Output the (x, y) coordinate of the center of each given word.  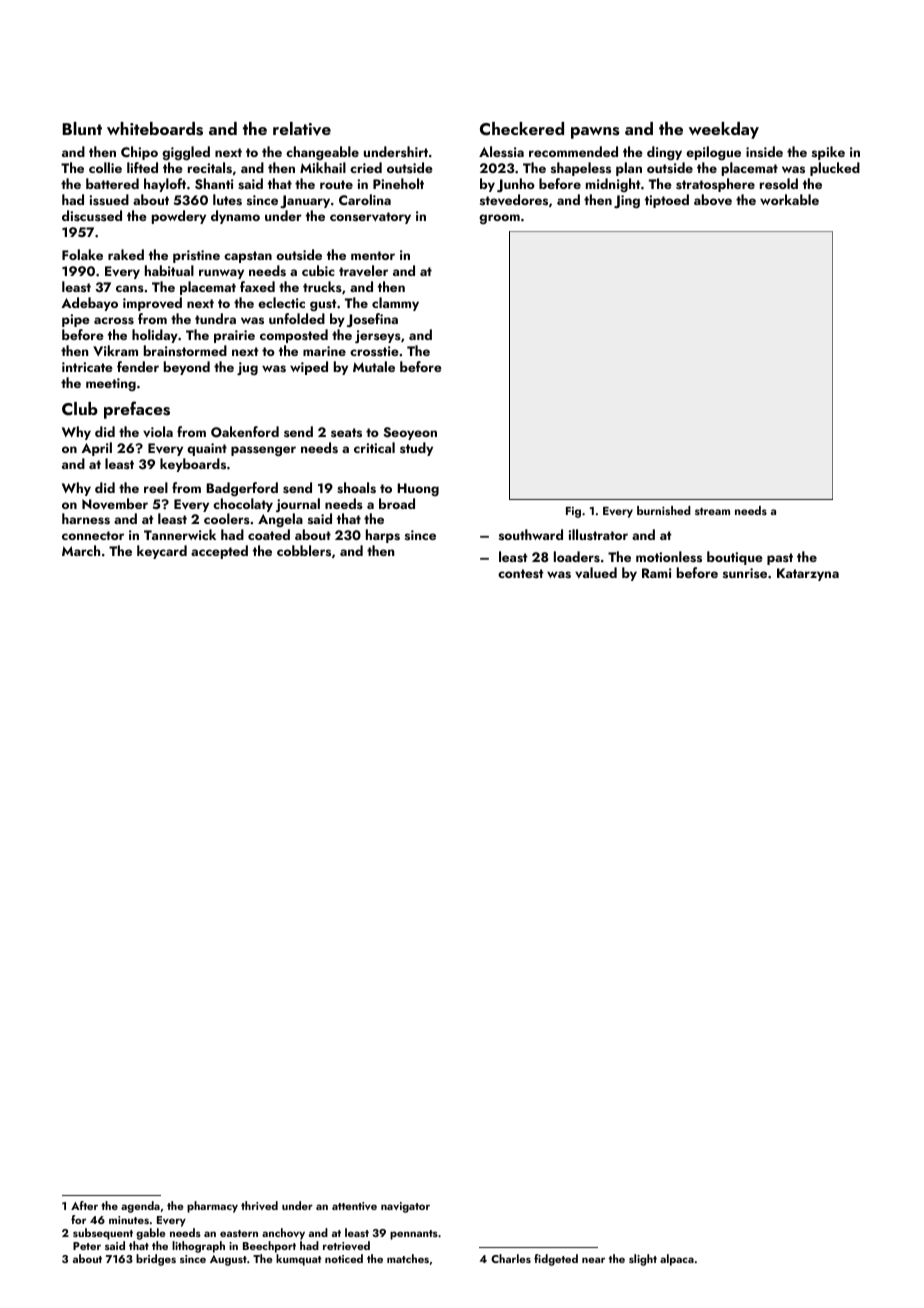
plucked (835, 169)
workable (789, 199)
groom (499, 219)
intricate (87, 367)
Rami (657, 573)
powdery (179, 217)
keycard (162, 552)
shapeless (581, 169)
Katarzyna (808, 574)
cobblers (304, 550)
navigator (405, 1207)
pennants (414, 1235)
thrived (259, 1205)
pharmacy (212, 1207)
